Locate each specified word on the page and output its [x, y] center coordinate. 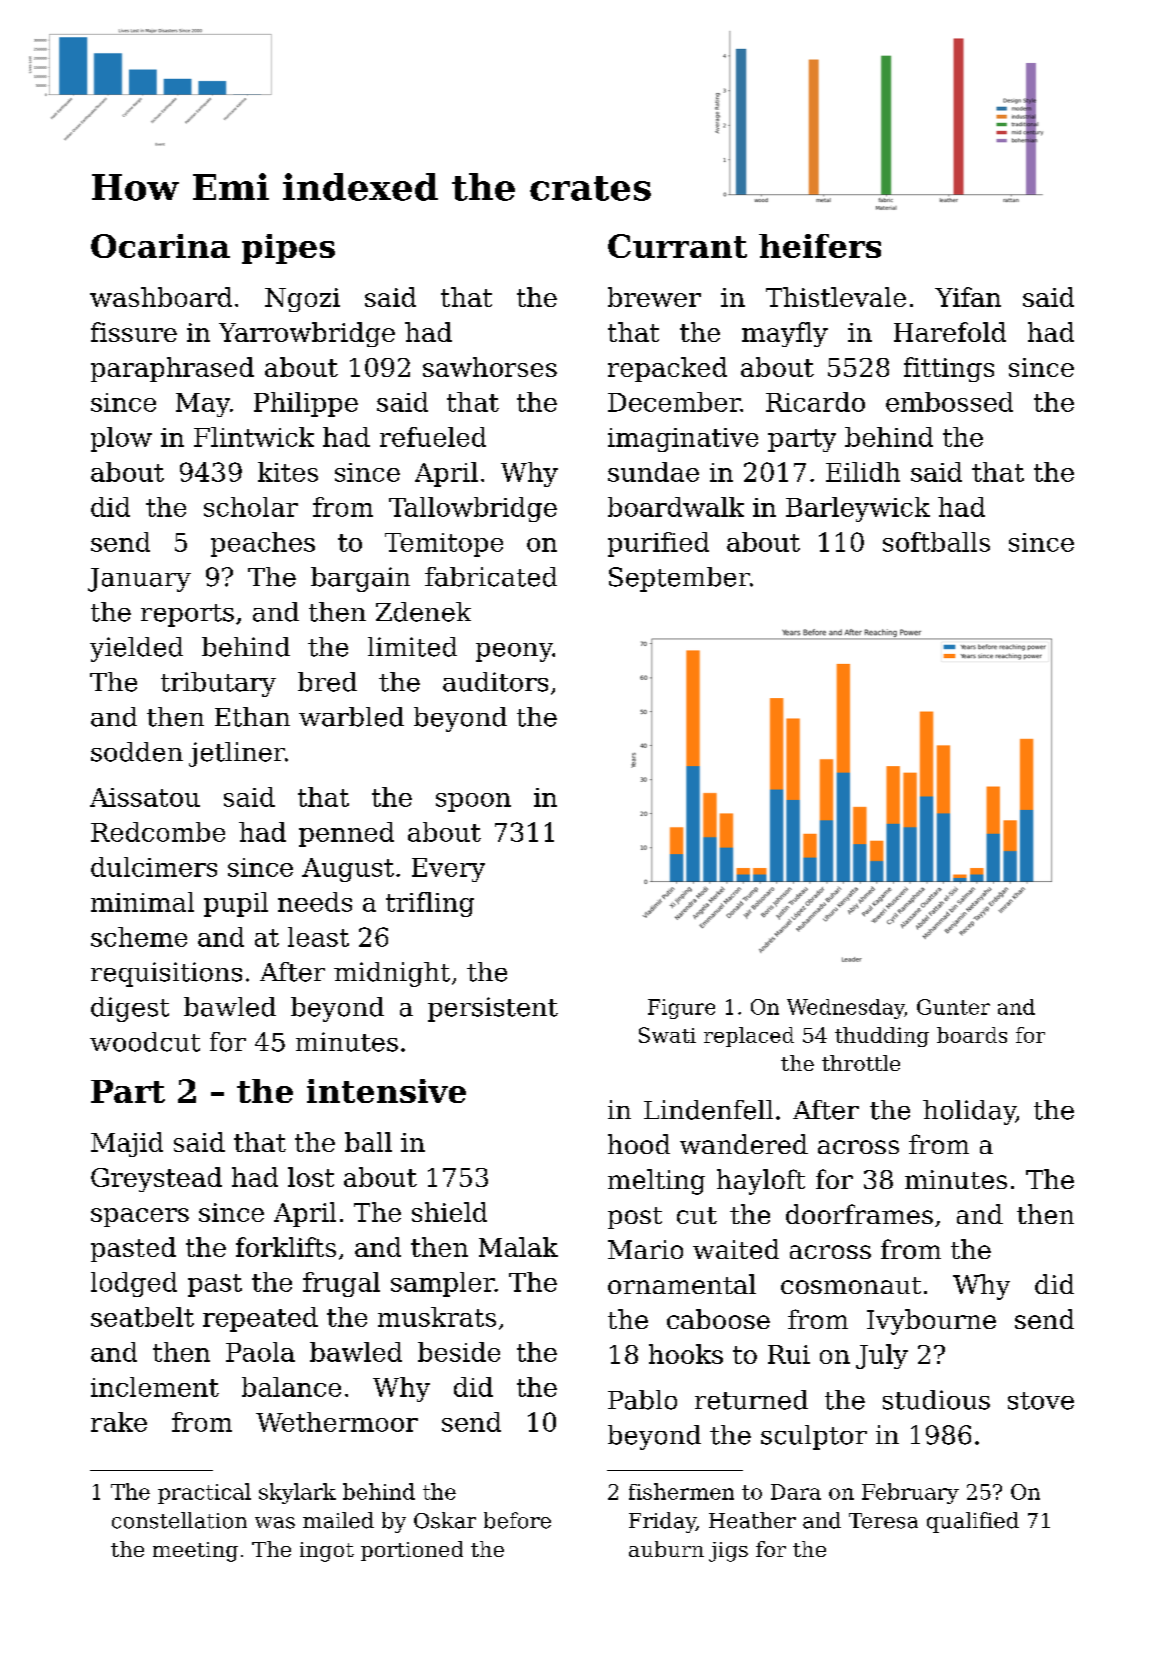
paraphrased [172, 369]
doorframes [859, 1214]
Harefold [950, 332]
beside [459, 1352]
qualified [973, 1522]
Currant [677, 246]
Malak [518, 1247]
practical [204, 1493]
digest [130, 1009]
